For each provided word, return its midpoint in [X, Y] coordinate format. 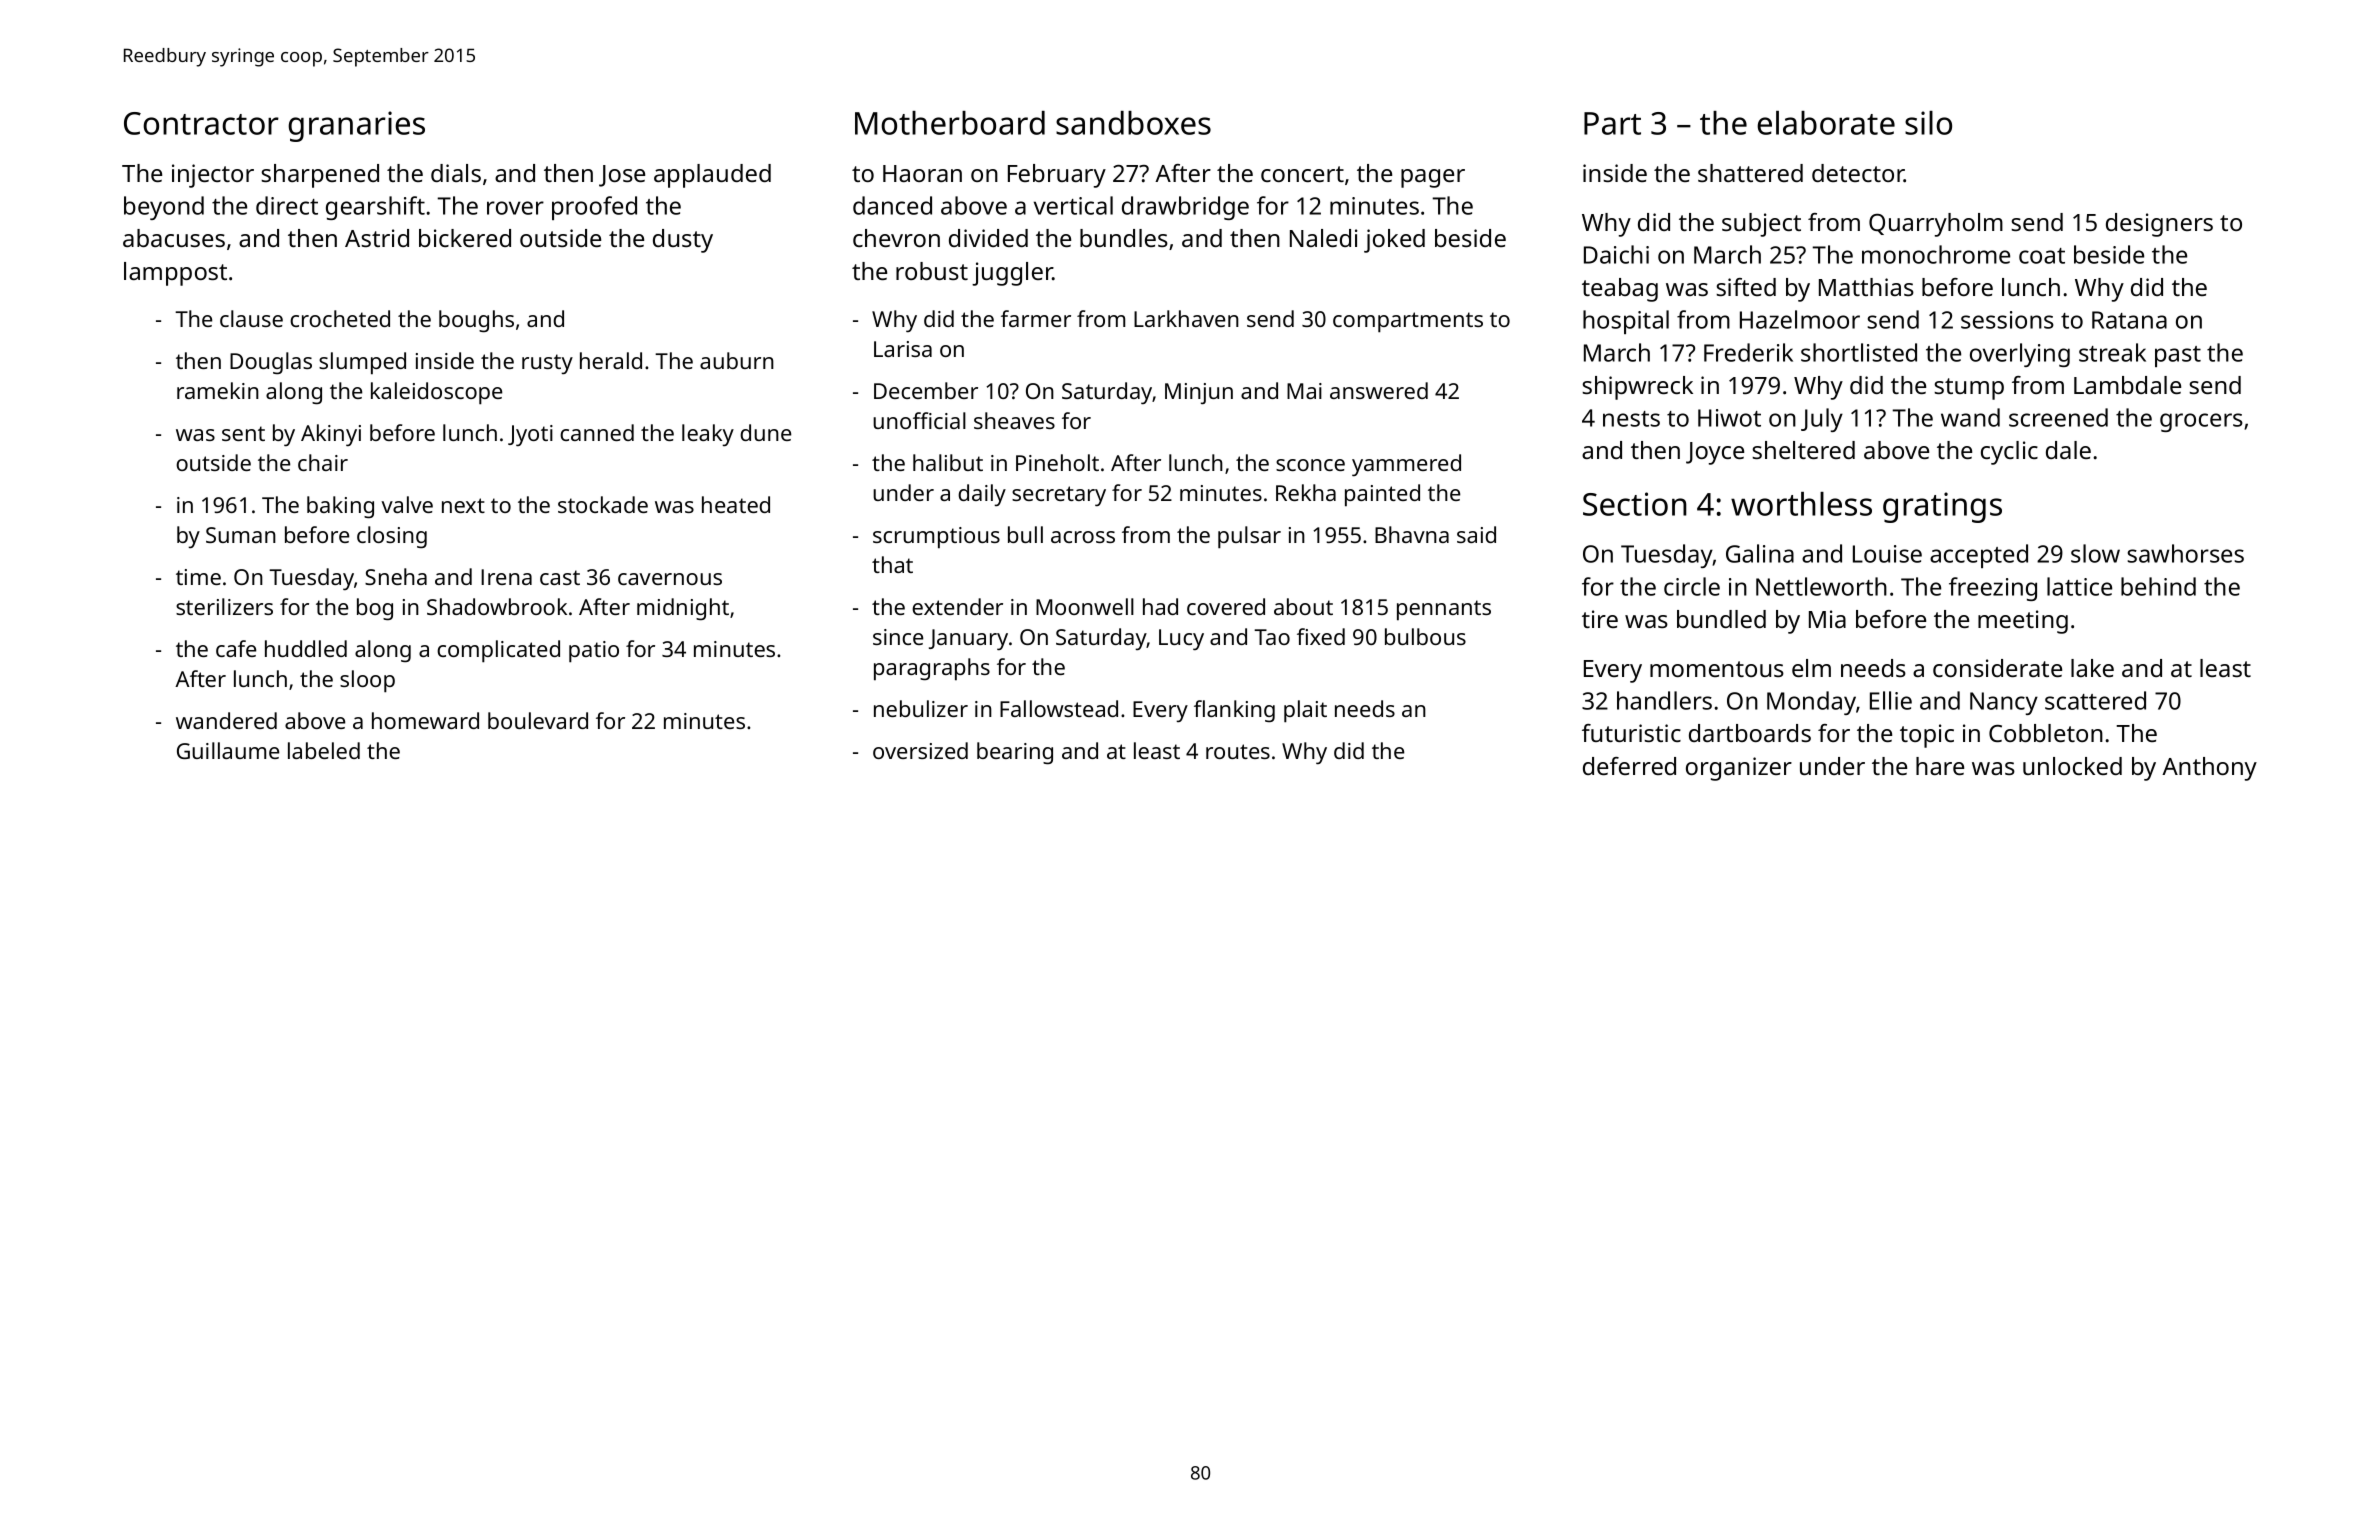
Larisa [903, 349]
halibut [948, 462]
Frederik [1748, 352]
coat [2042, 256]
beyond [164, 208]
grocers [2201, 422]
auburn [737, 360]
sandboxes [1133, 123]
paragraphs [932, 669]
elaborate [1826, 123]
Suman [241, 535]
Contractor [201, 123]
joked [1394, 241]
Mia [1827, 619]
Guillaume [228, 750]
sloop [367, 681]
